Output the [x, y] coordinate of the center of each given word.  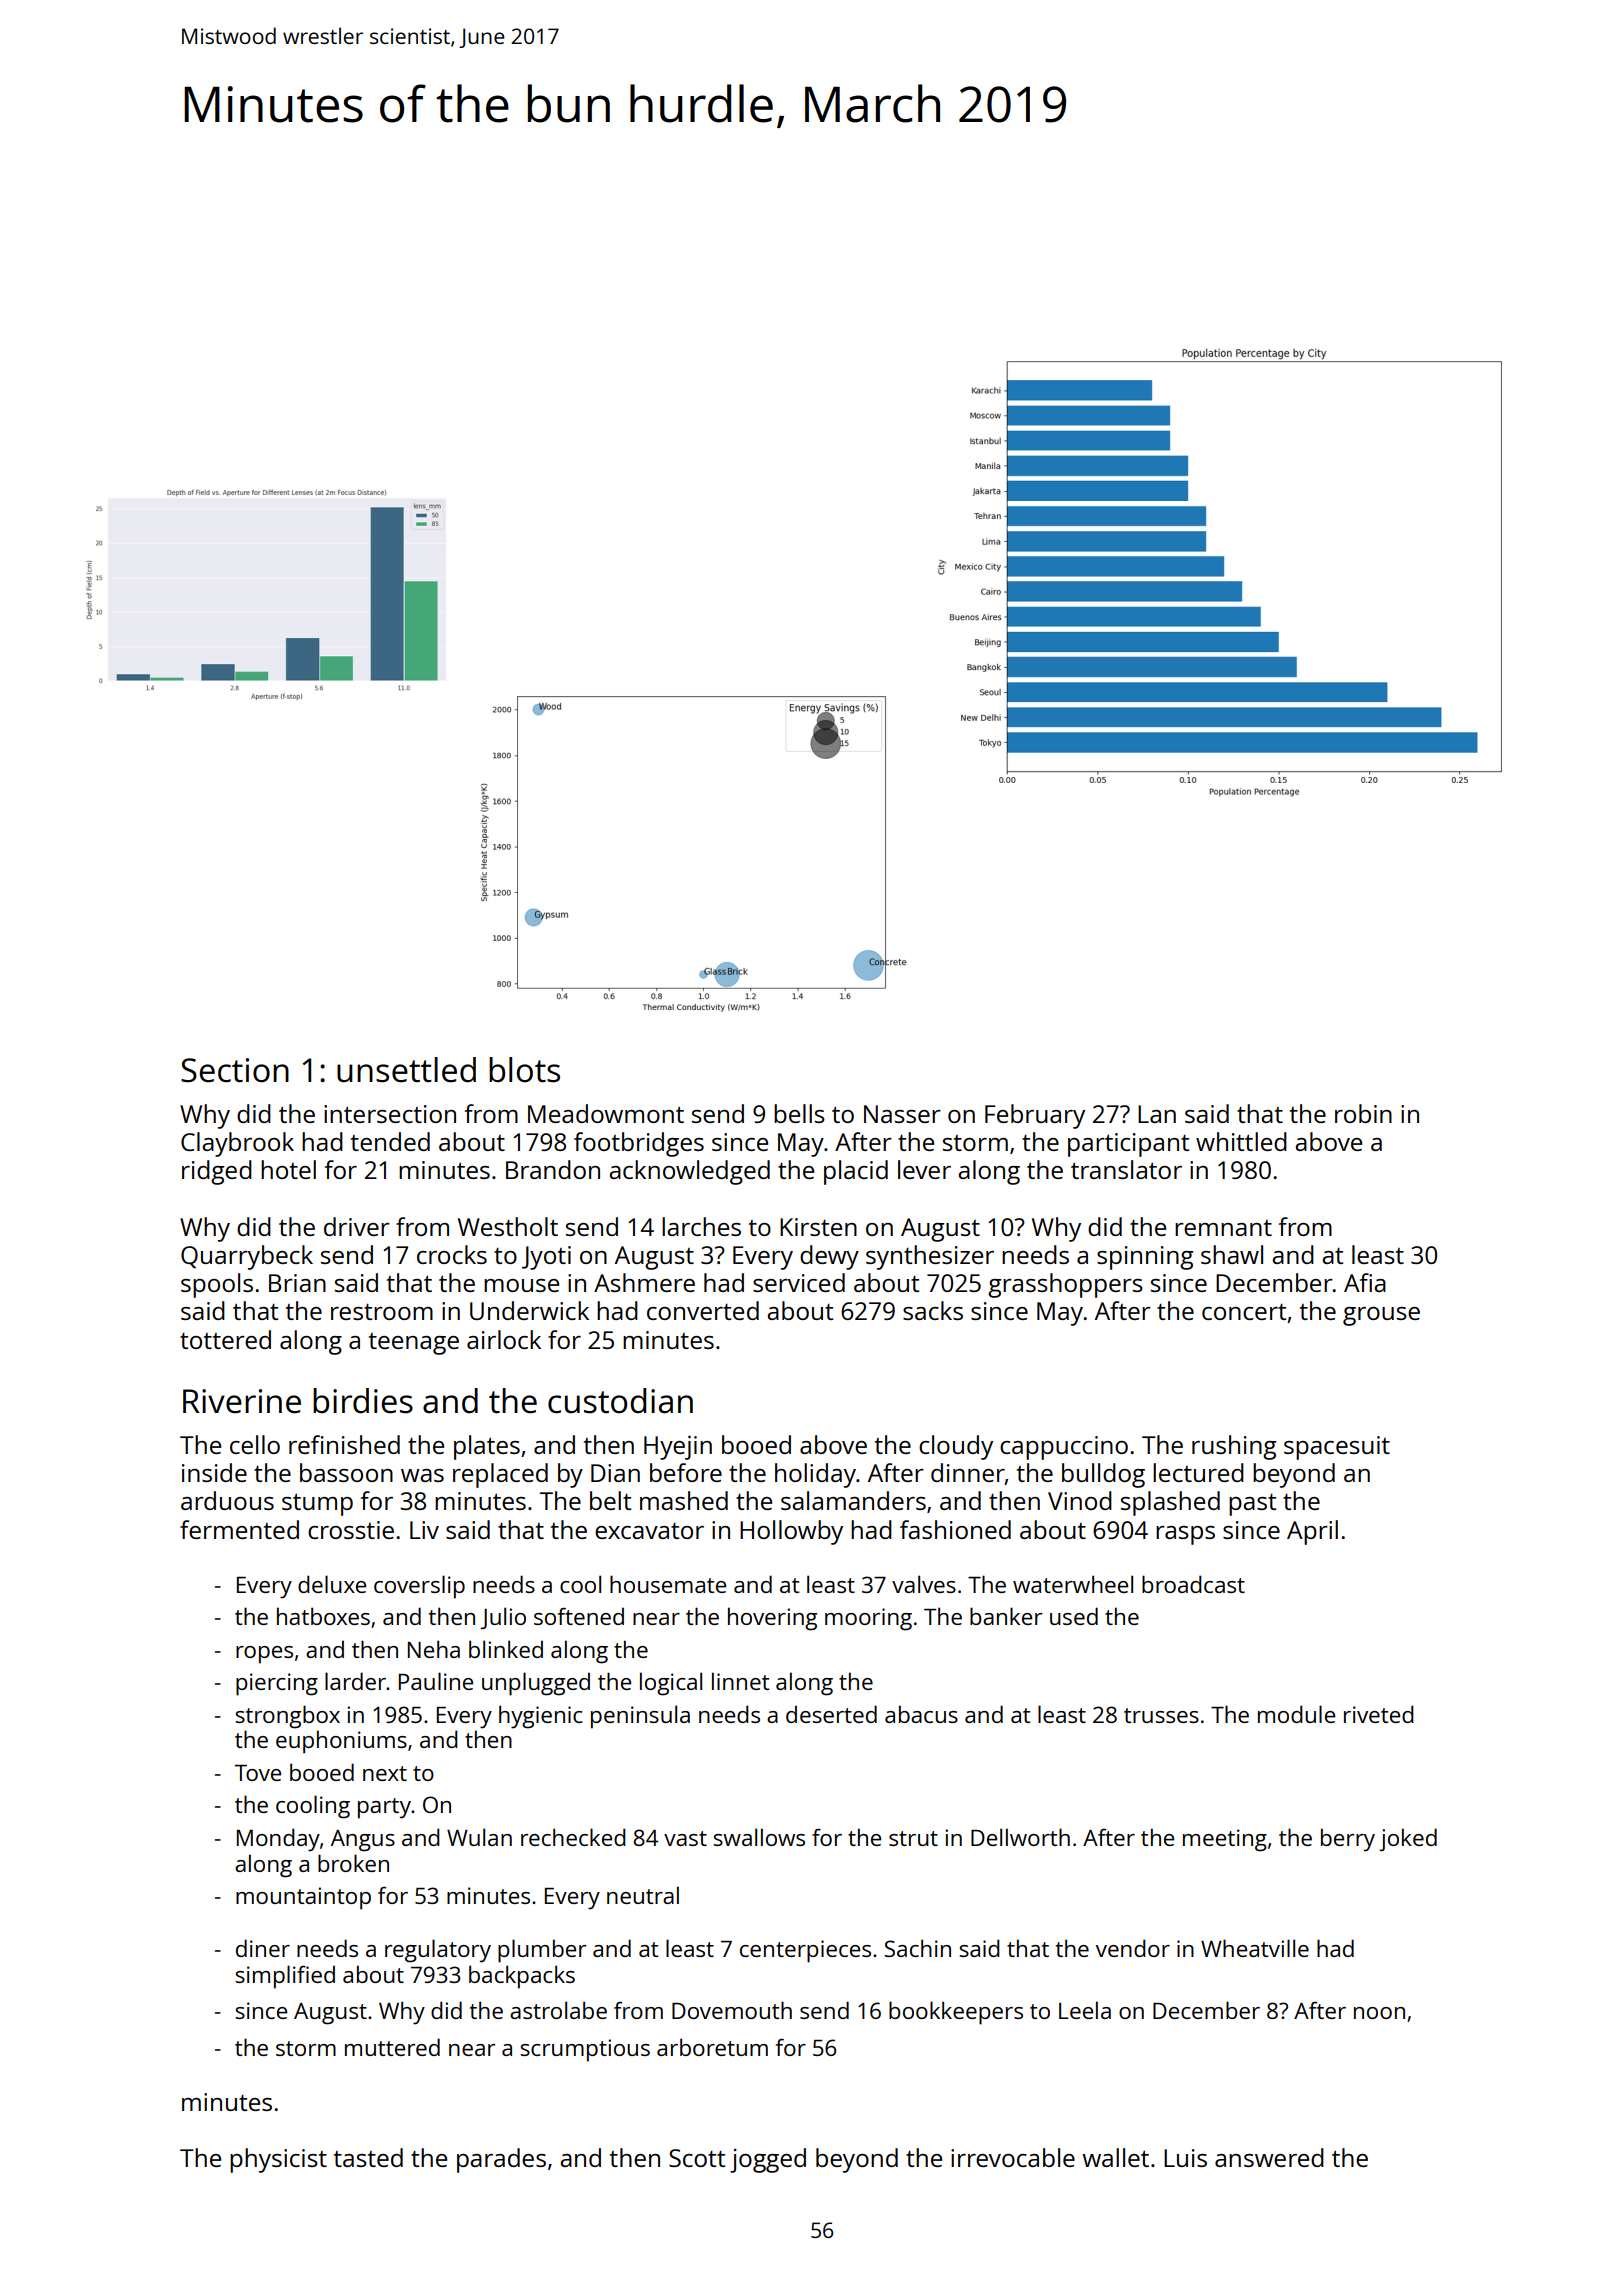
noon [1379, 2013]
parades [501, 2160]
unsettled [406, 1070]
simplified [285, 1977]
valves [924, 1584]
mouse [521, 1285]
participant [1128, 1145]
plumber [542, 1951]
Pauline [436, 1681]
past [1252, 1504]
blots [524, 1070]
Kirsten [818, 1227]
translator [1126, 1169]
